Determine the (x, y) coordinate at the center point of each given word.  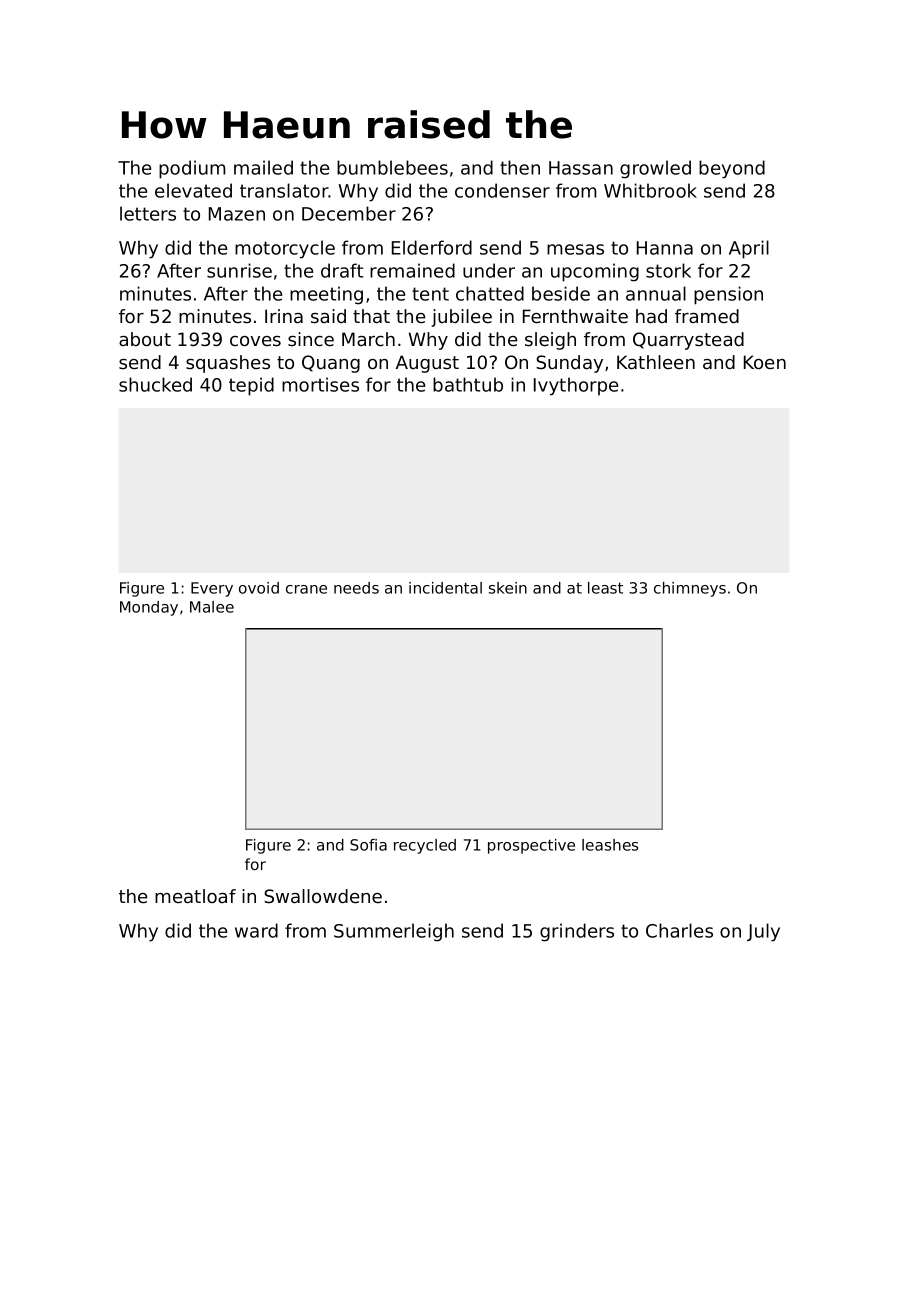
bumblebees (392, 167)
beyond (732, 169)
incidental (445, 588)
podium (192, 169)
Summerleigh (394, 932)
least (605, 588)
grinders (577, 932)
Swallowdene (323, 896)
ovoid (259, 588)
